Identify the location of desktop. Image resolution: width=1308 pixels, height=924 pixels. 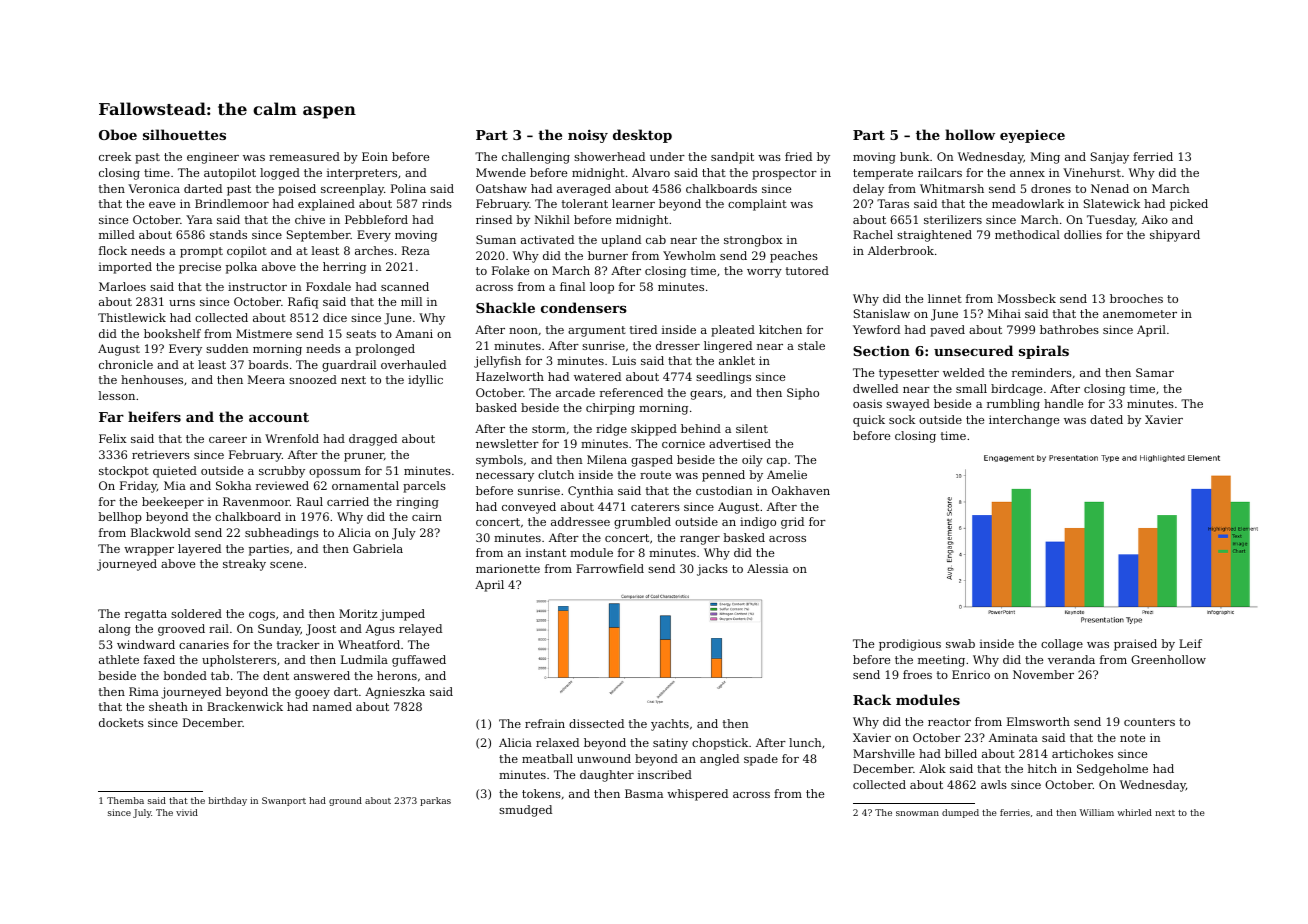
(642, 136).
